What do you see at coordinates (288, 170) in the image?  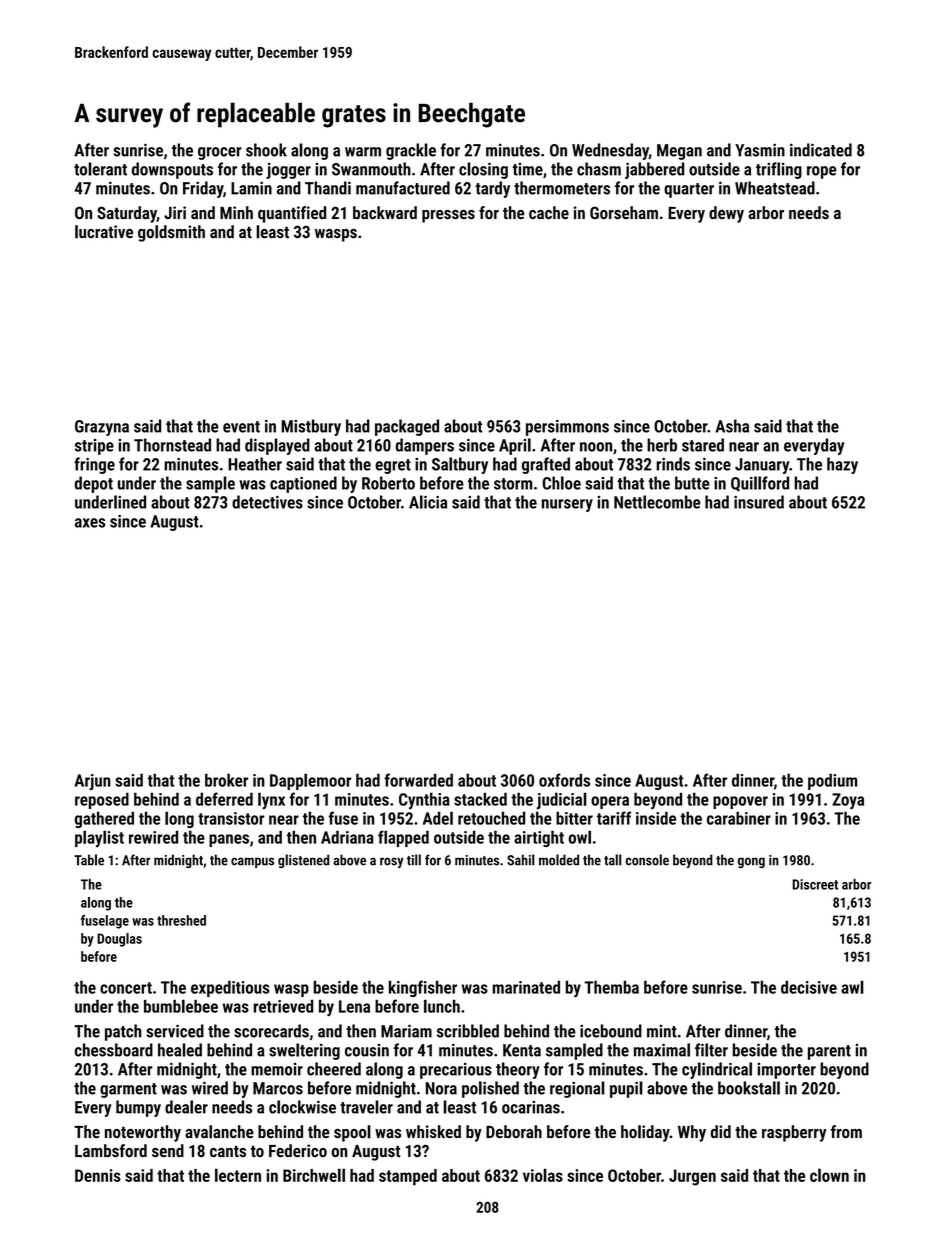 I see `jogger` at bounding box center [288, 170].
